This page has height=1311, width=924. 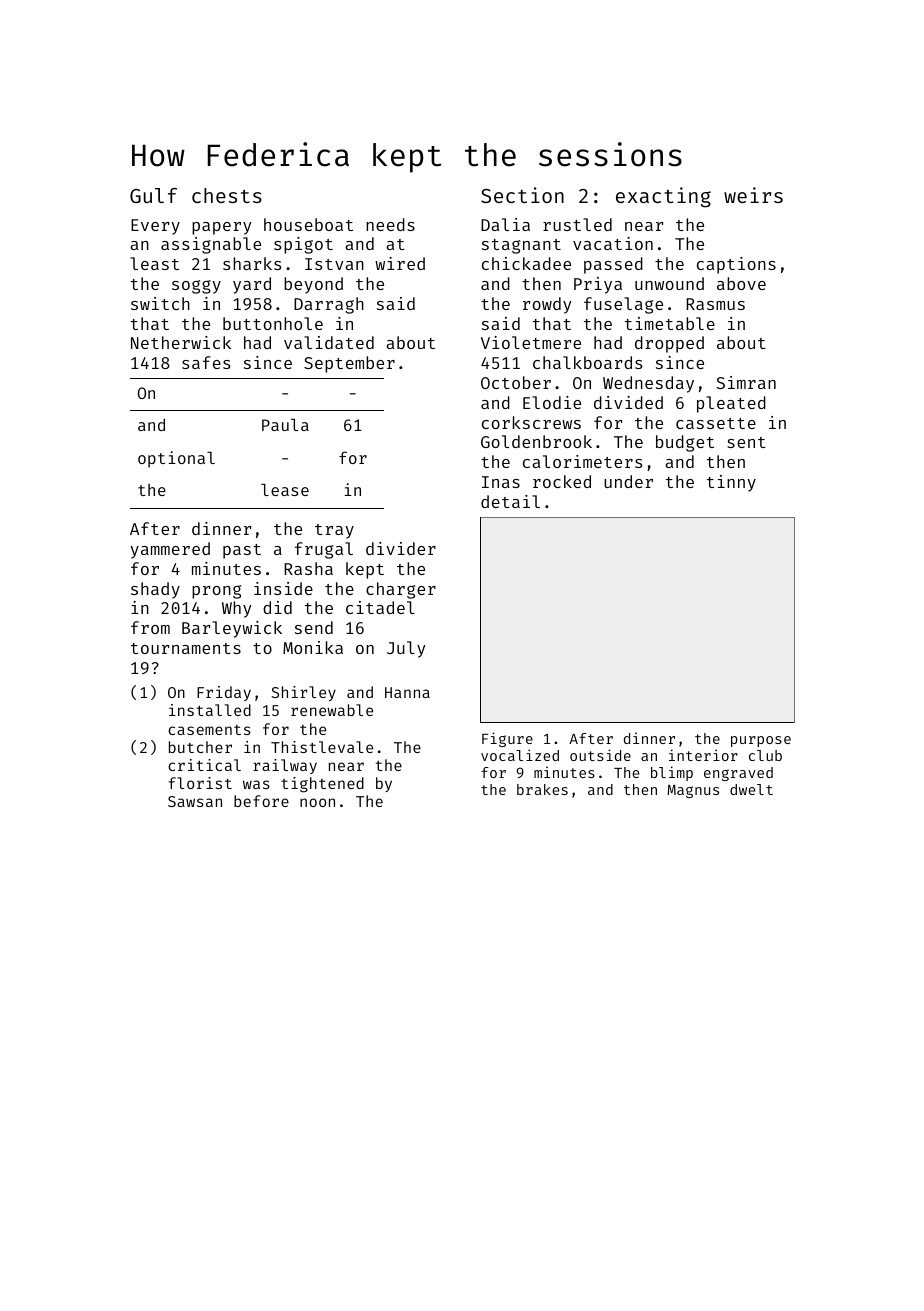 I want to click on Magnus, so click(x=693, y=791).
